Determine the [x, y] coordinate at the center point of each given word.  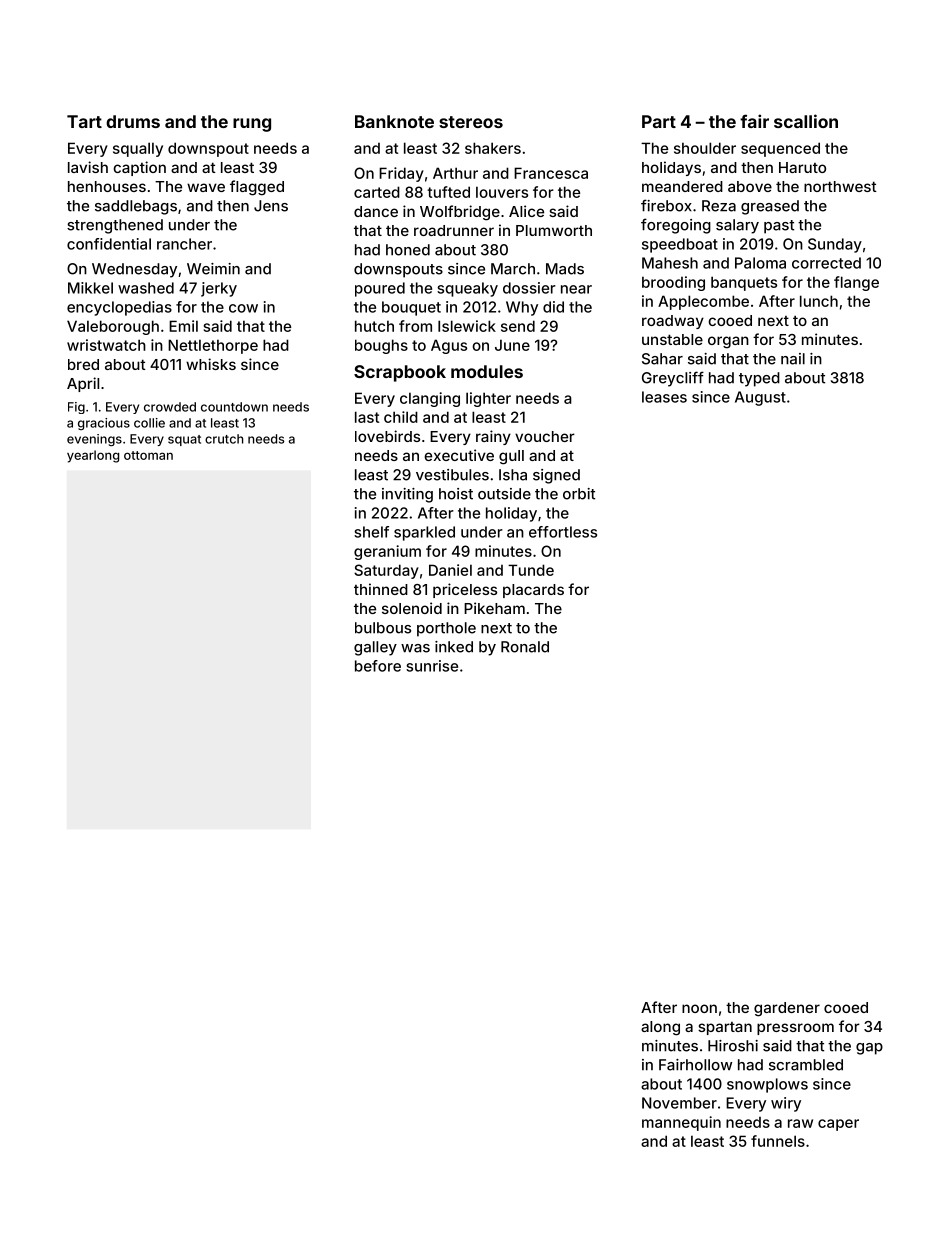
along [660, 1028]
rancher [184, 244]
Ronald [525, 647]
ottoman [148, 455]
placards [533, 591]
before [378, 666]
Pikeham [494, 608]
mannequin [681, 1123]
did [553, 307]
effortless [563, 532]
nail [793, 359]
